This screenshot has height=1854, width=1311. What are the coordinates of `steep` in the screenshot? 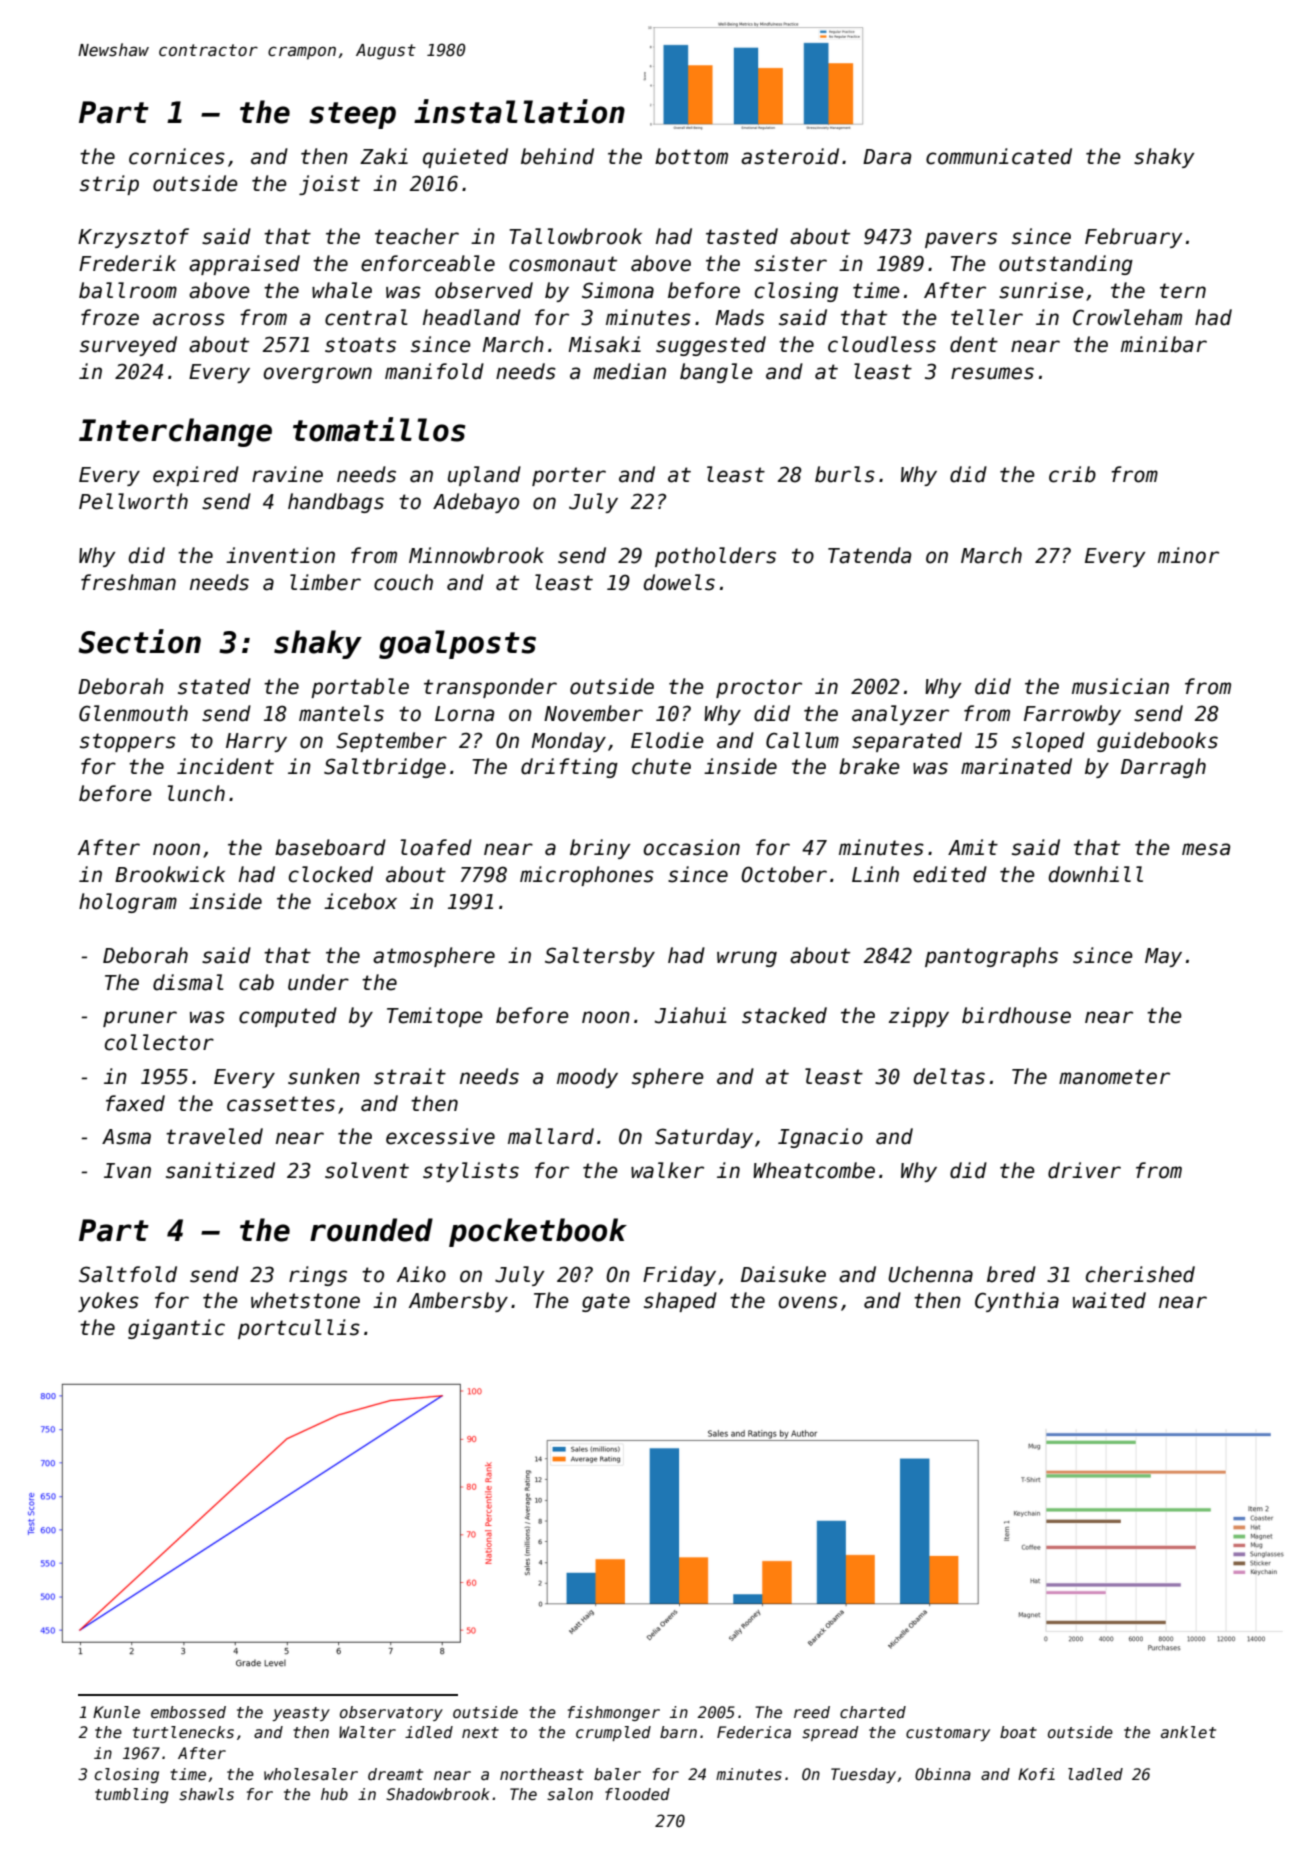 It's located at (352, 115).
